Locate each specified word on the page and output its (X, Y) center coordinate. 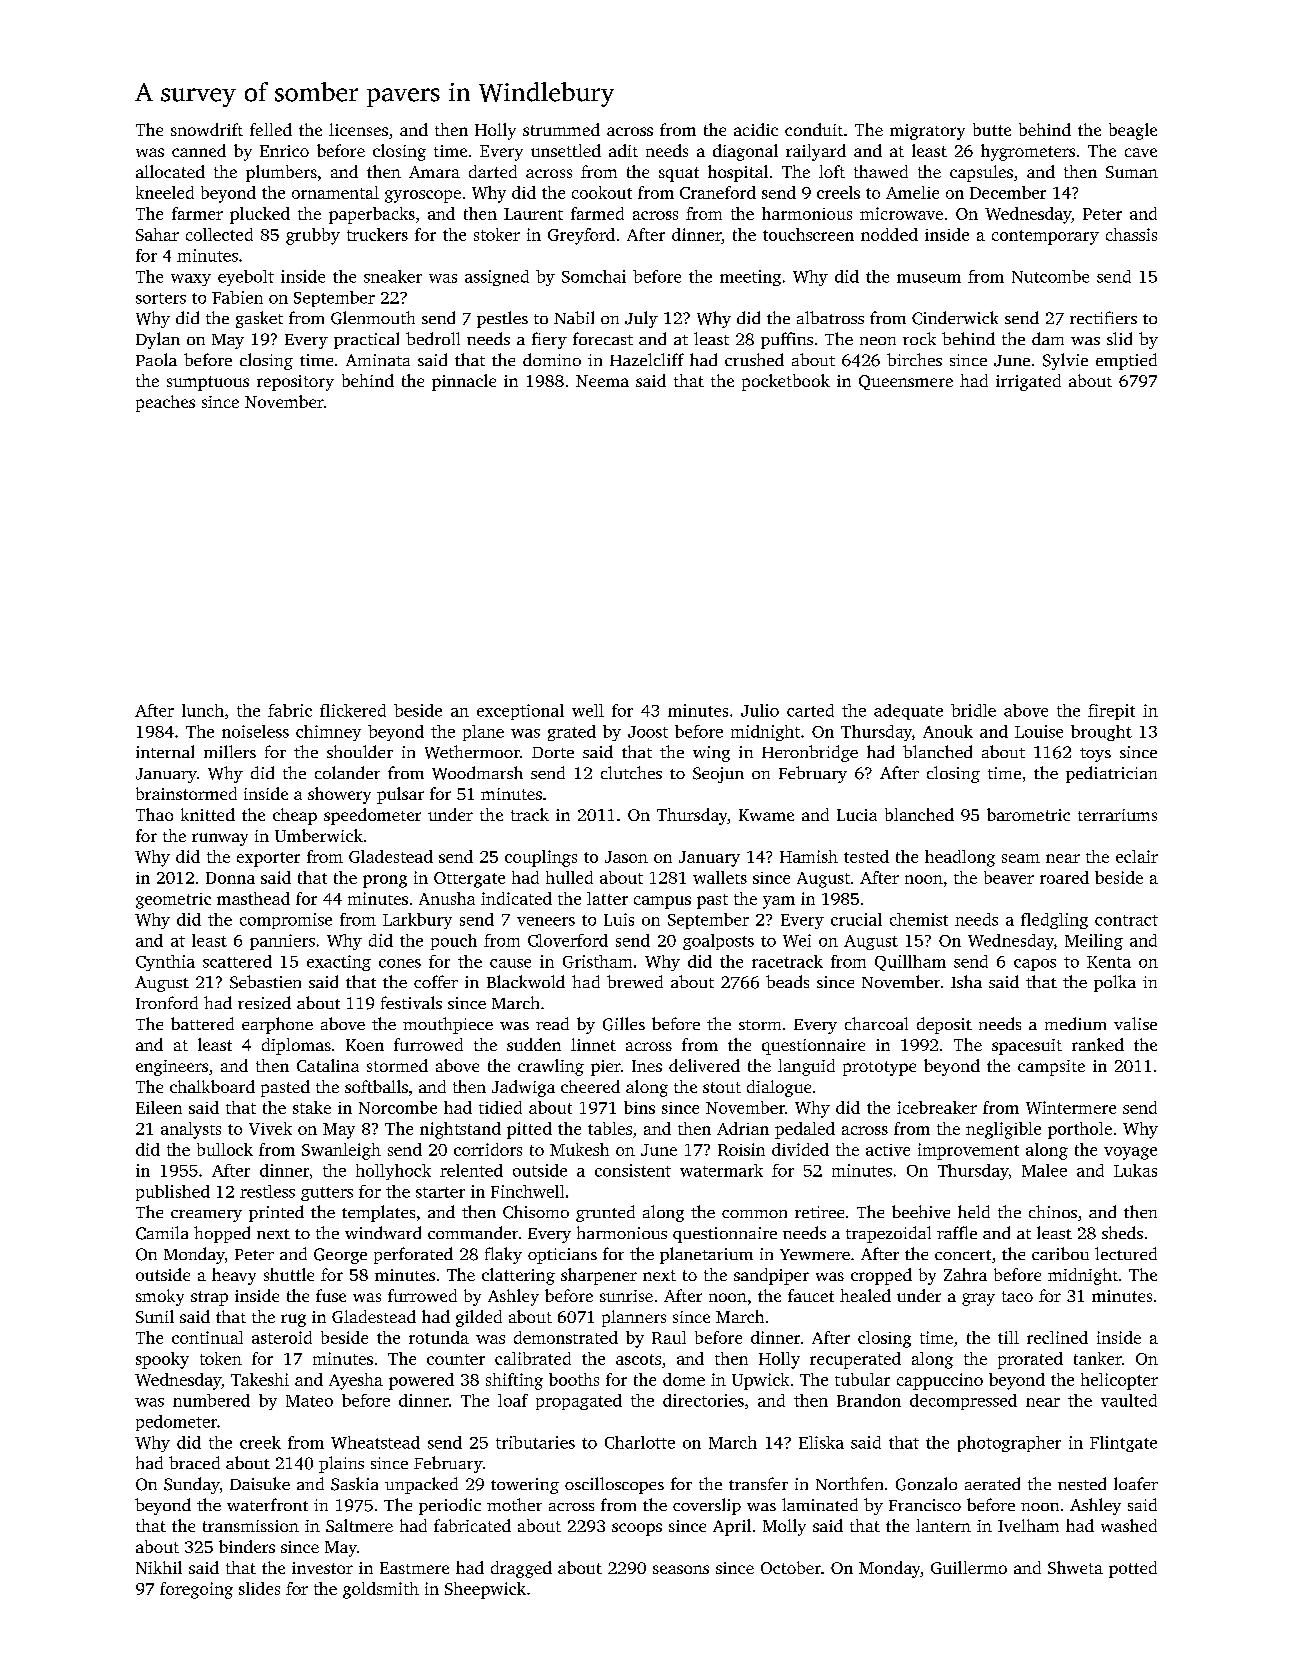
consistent (633, 1170)
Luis (619, 919)
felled (271, 129)
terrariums (1117, 815)
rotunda (439, 1337)
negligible (1003, 1130)
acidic (756, 129)
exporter (268, 859)
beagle (1133, 131)
